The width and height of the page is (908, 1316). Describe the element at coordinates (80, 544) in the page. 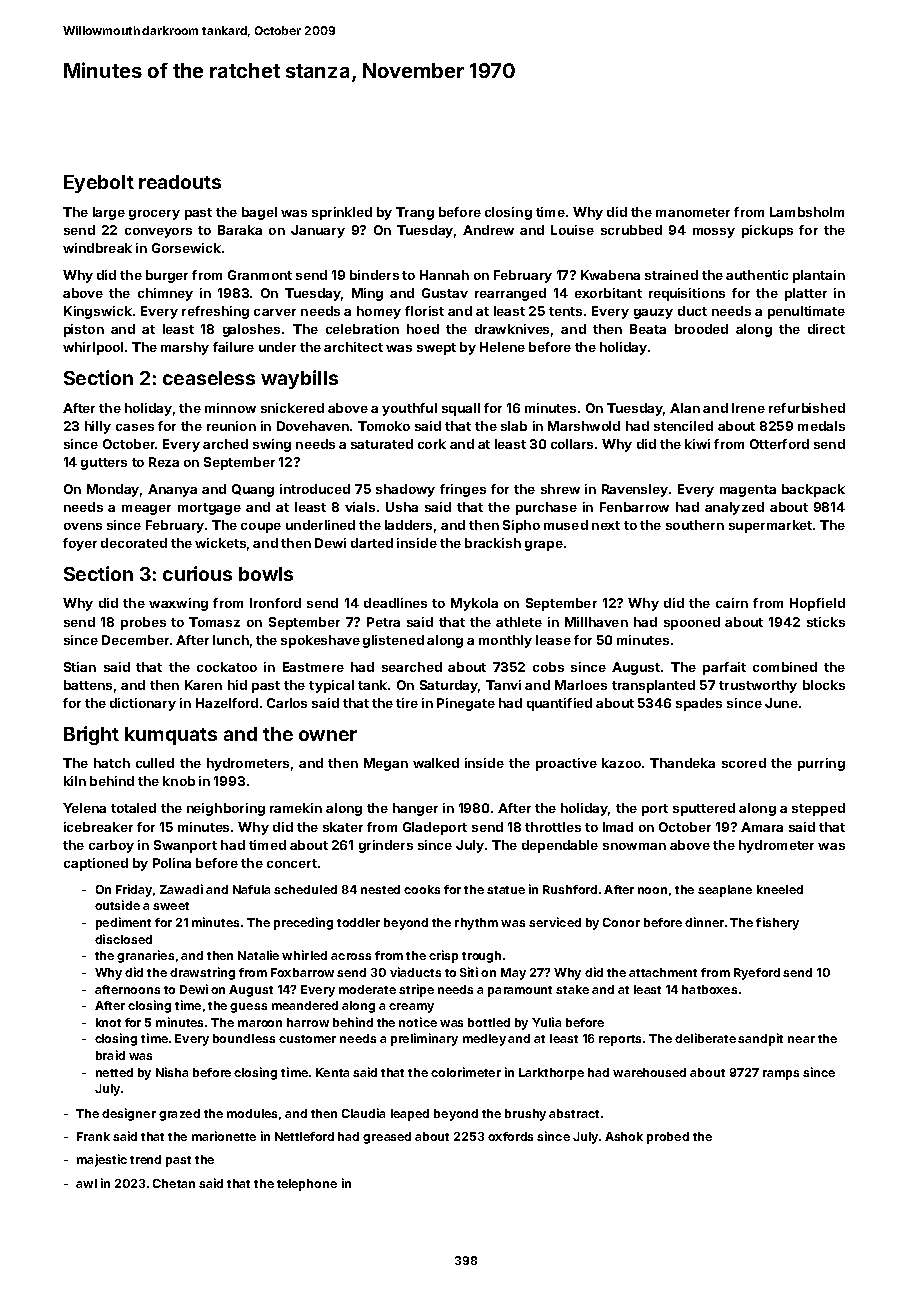

I see `foyer` at that location.
